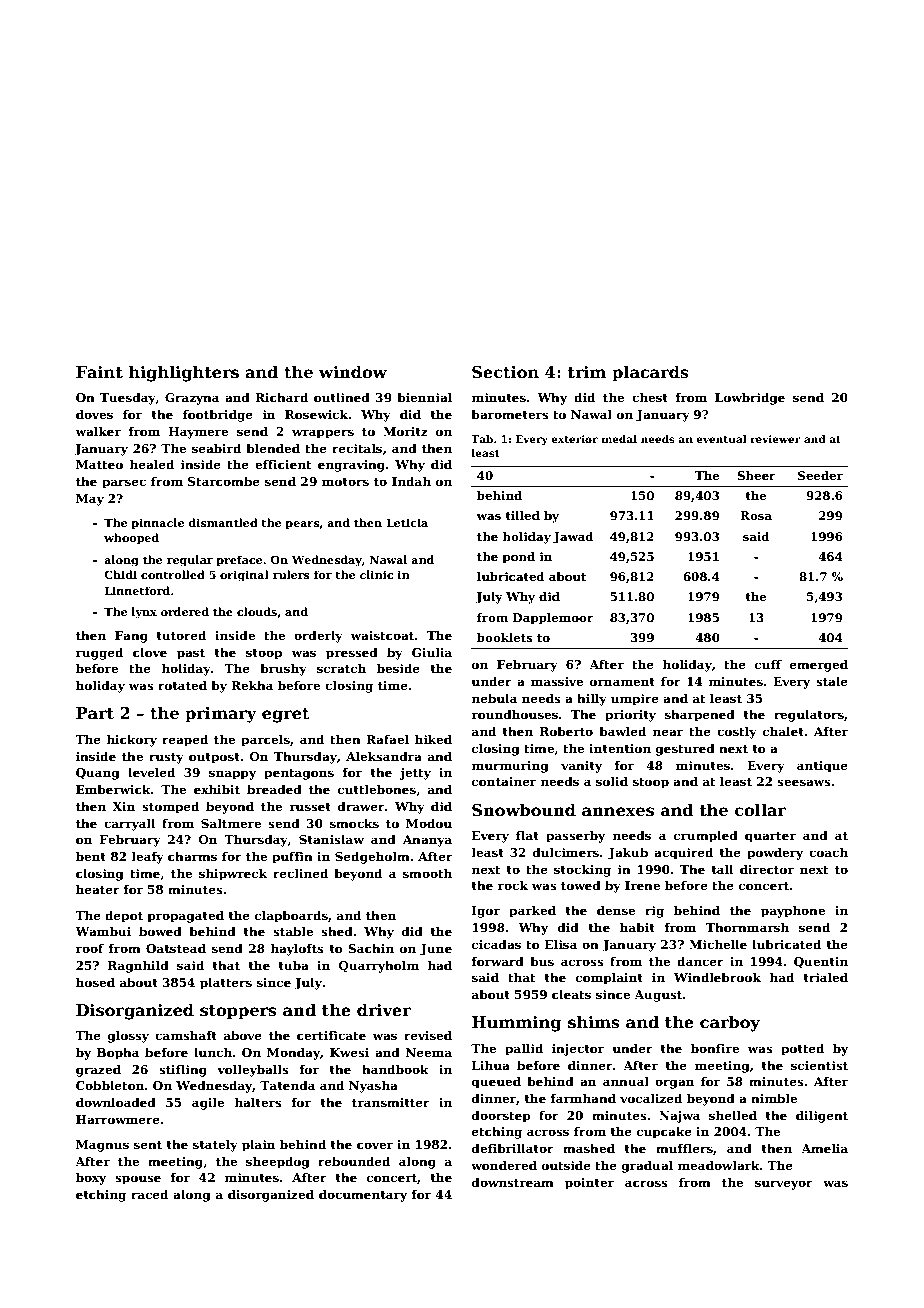  What do you see at coordinates (185, 611) in the screenshot?
I see `ordered` at bounding box center [185, 611].
